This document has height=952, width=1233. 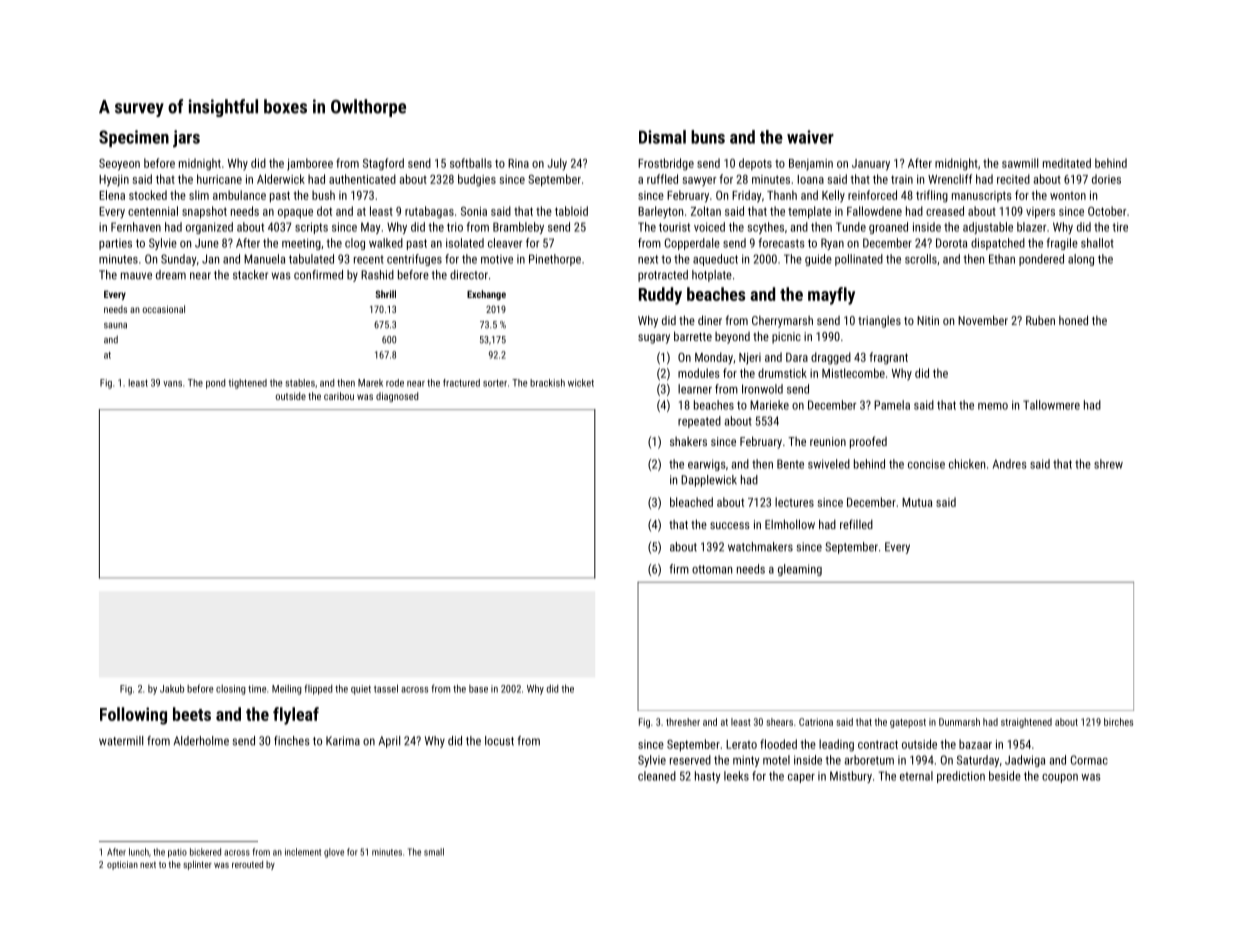 I want to click on time, so click(x=257, y=689).
